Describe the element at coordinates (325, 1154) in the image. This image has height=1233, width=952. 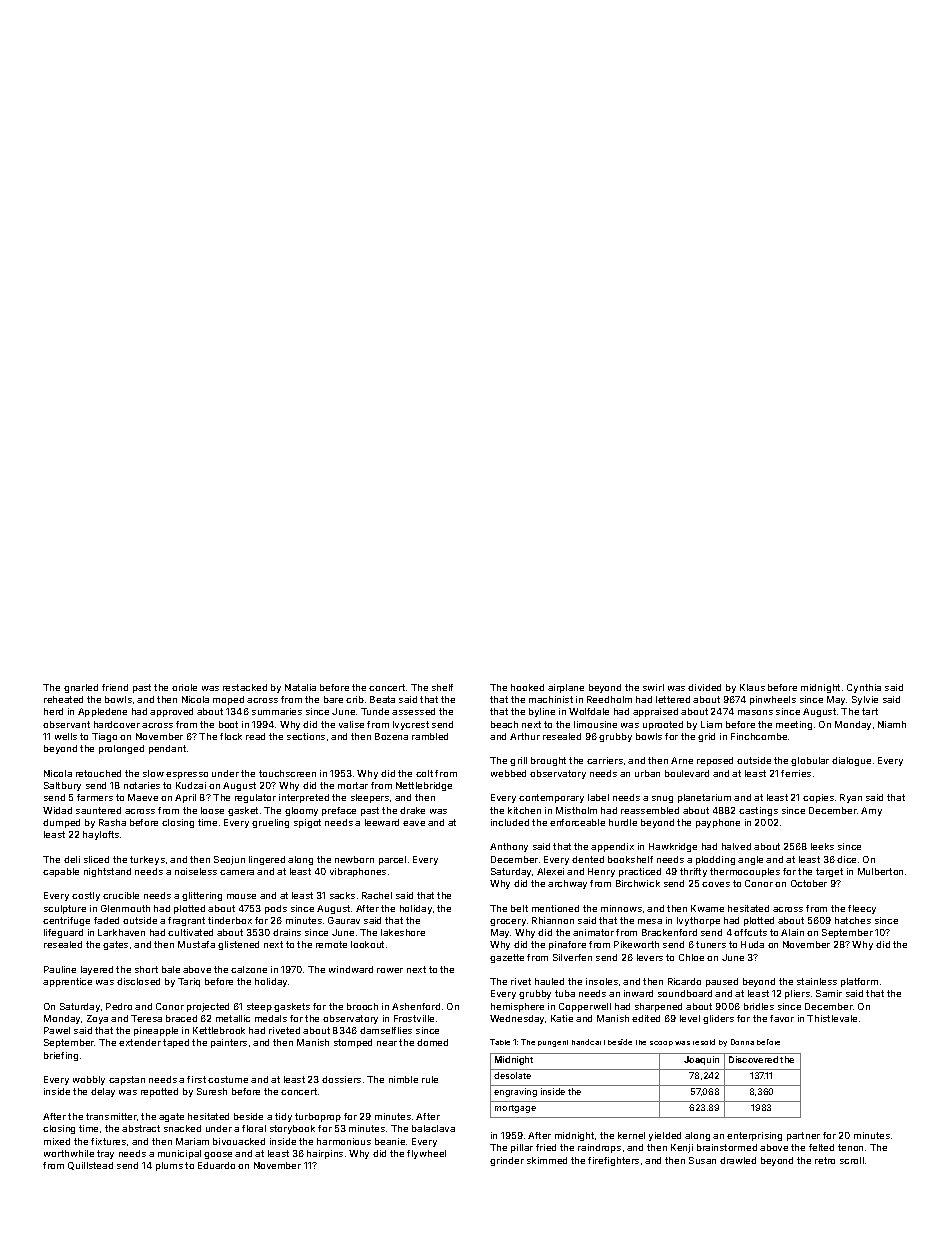
I see `hairpins` at that location.
